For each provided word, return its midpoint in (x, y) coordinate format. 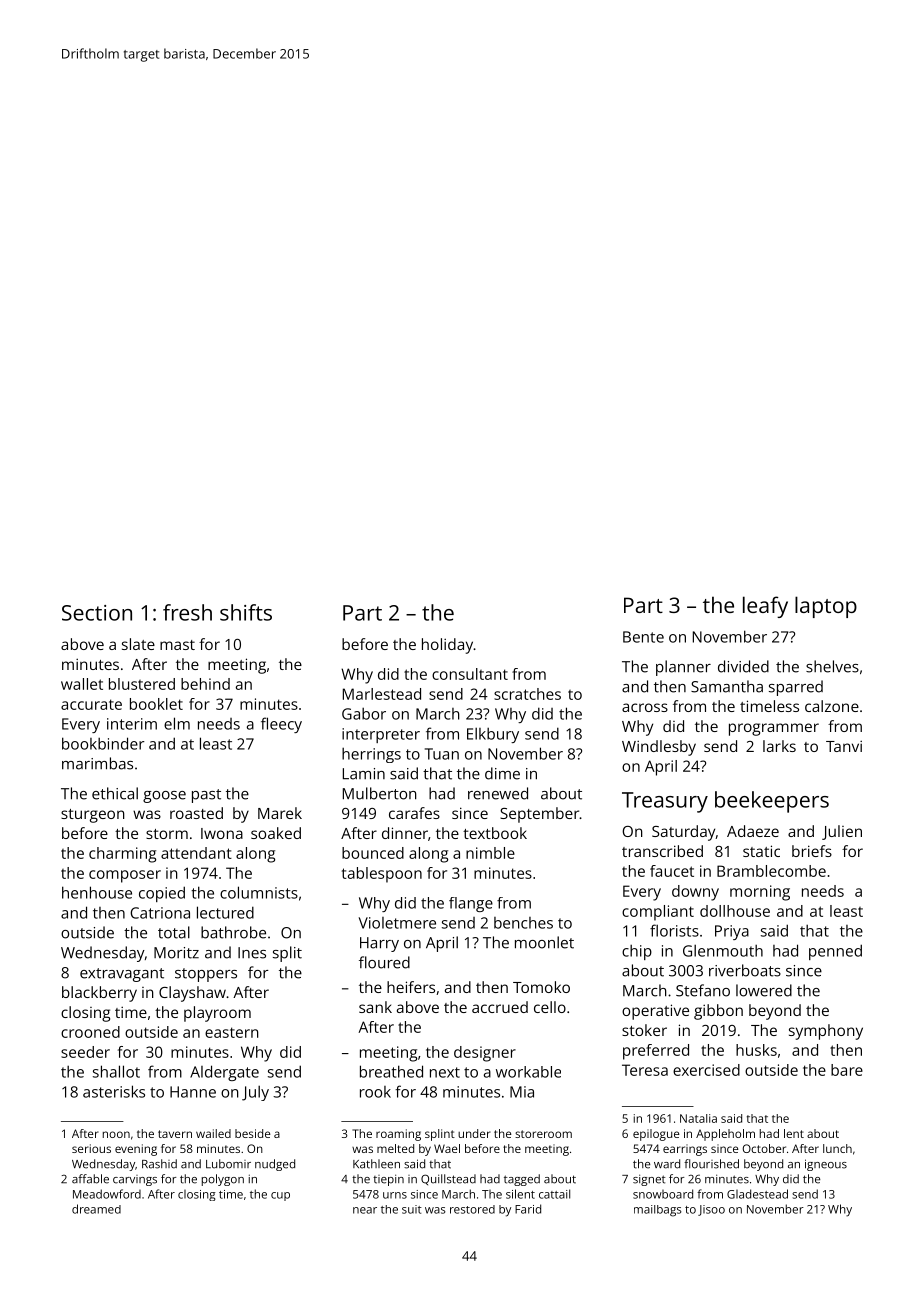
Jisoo (711, 1210)
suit (412, 1209)
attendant (196, 853)
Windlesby (659, 748)
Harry (379, 944)
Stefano (703, 990)
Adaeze (753, 831)
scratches (527, 694)
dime (502, 773)
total (174, 932)
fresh (187, 612)
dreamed (96, 1209)
